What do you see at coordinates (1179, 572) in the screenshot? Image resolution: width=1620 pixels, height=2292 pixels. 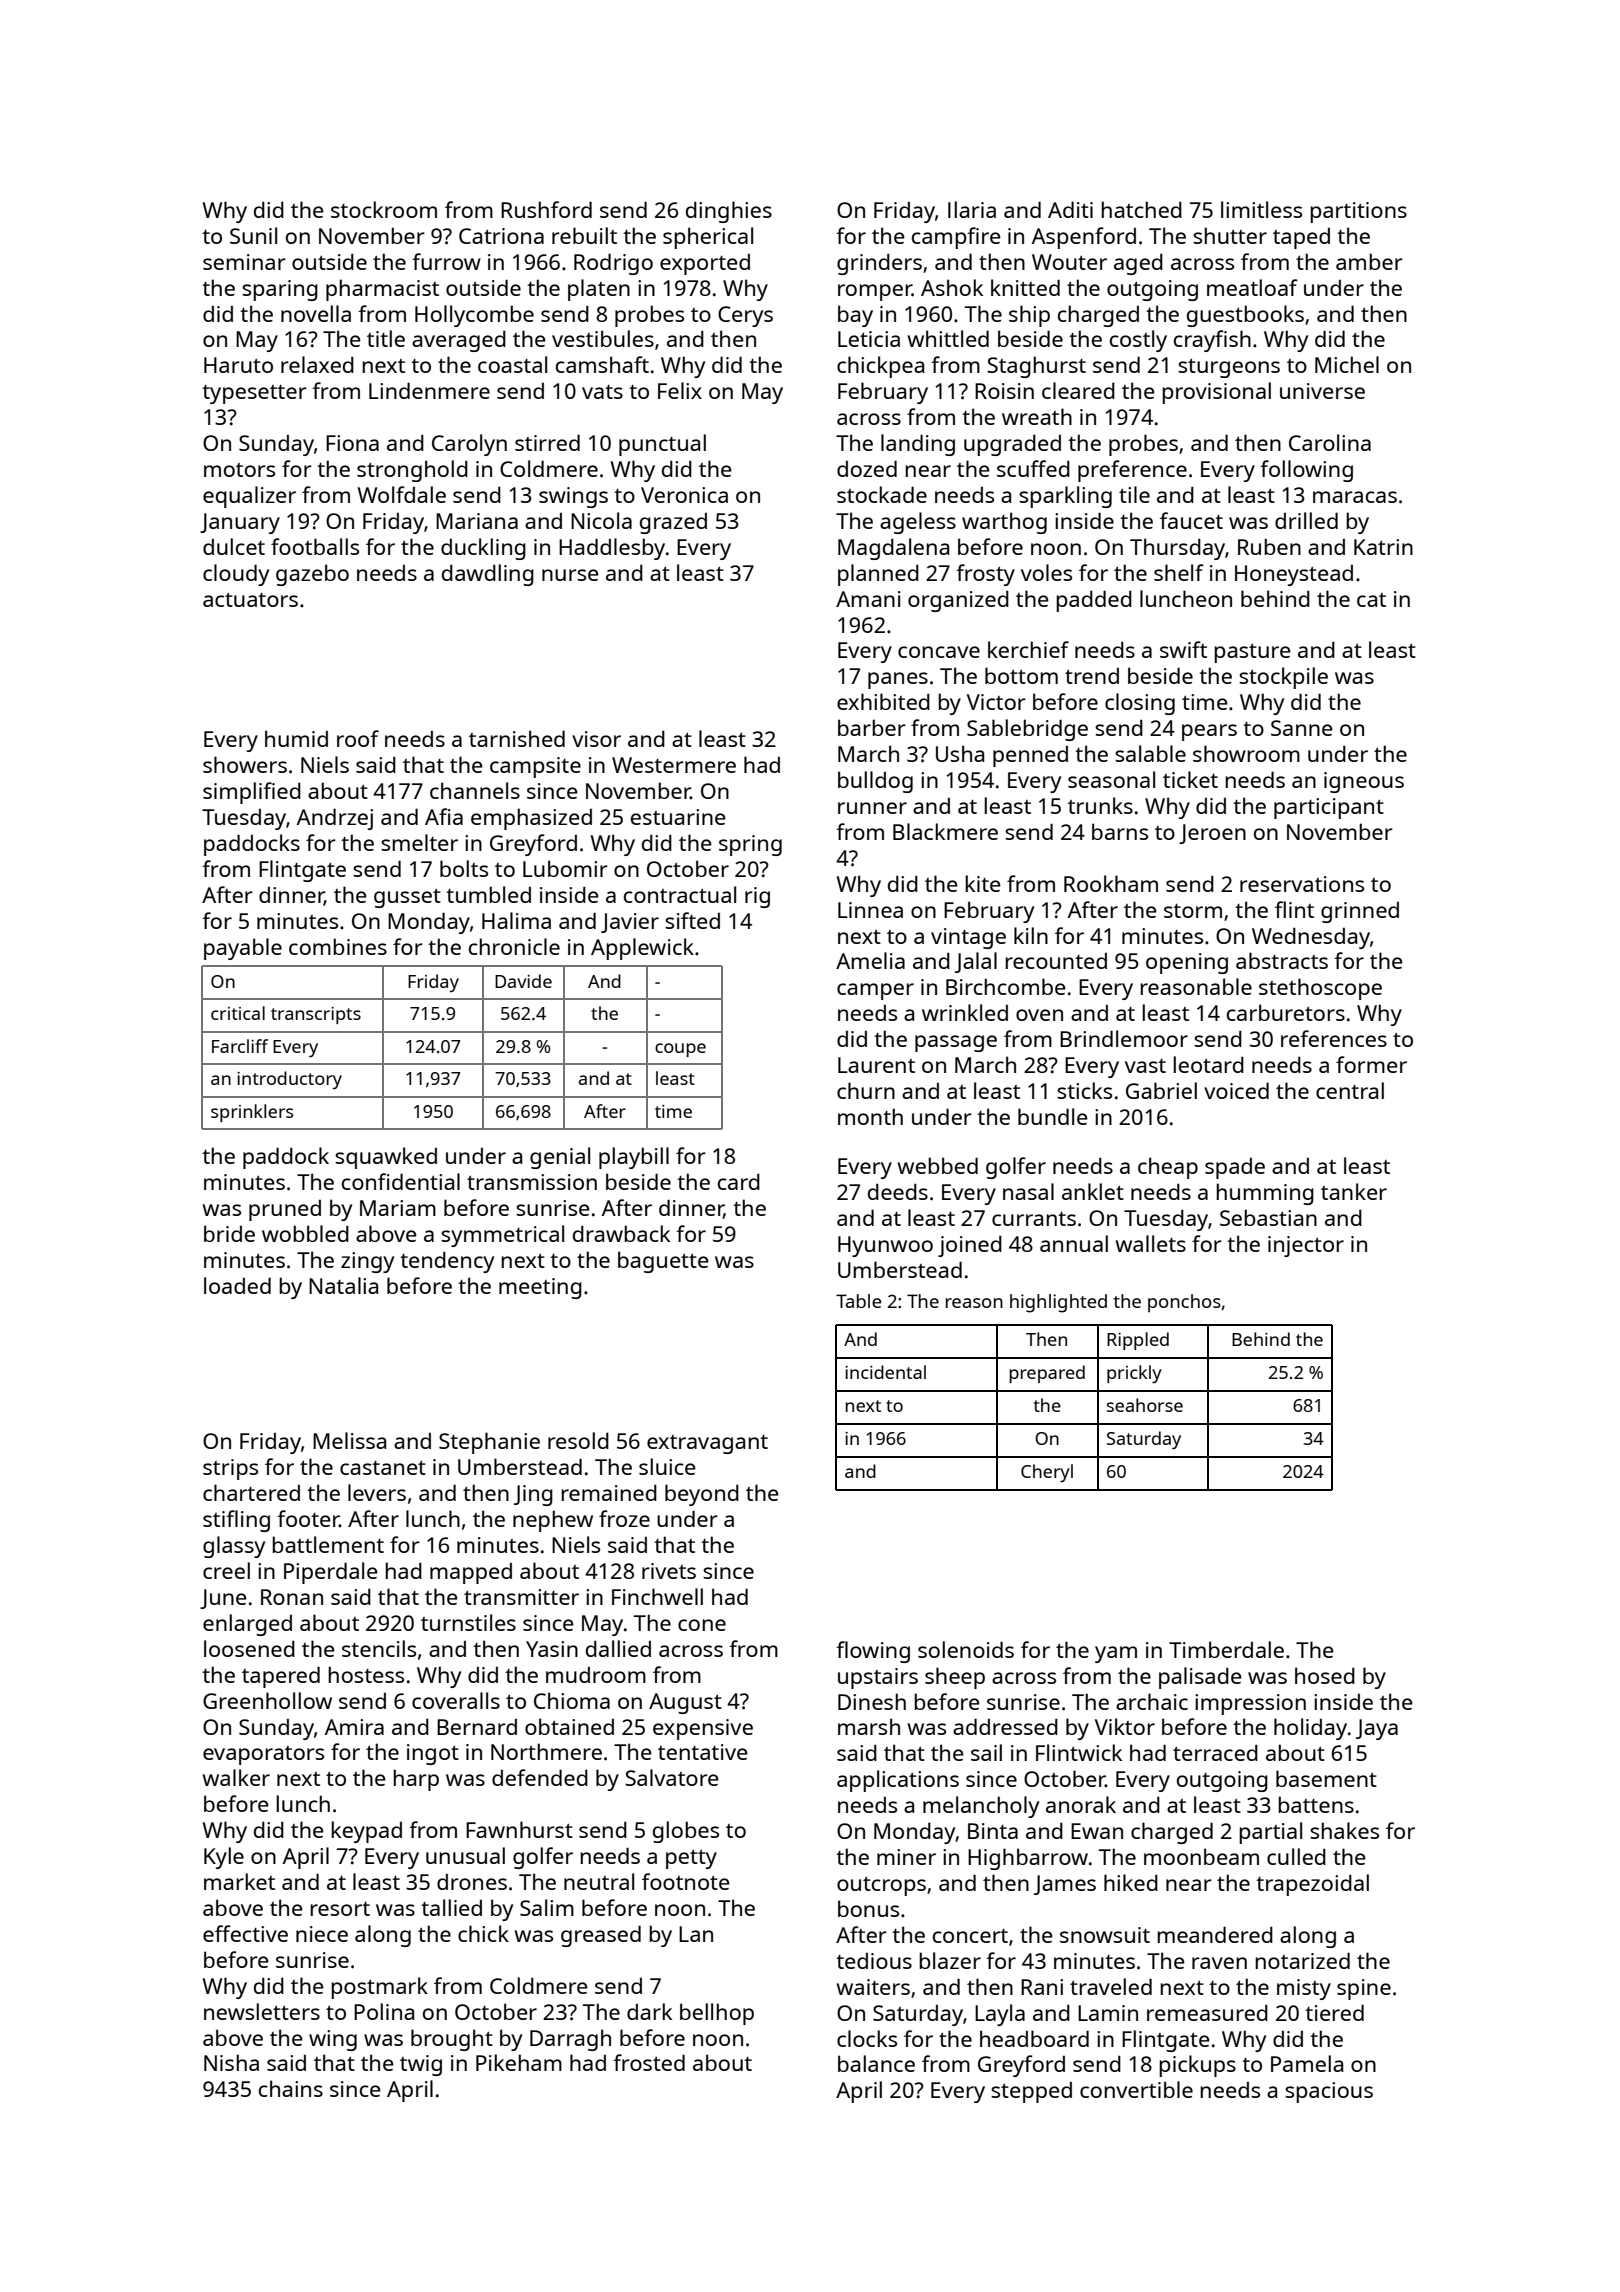 I see `shelf` at bounding box center [1179, 572].
